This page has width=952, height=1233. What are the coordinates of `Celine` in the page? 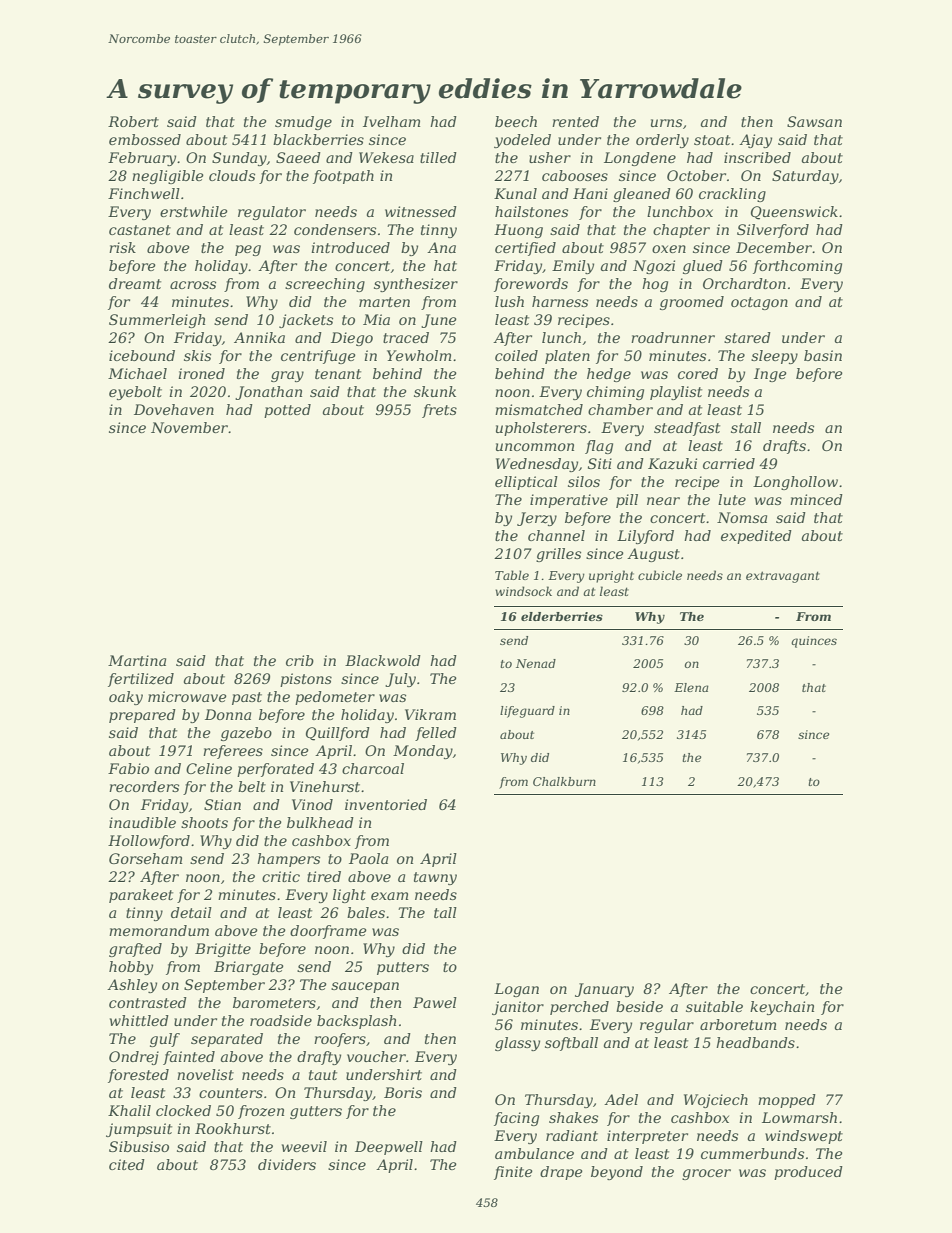 It's located at (209, 768).
